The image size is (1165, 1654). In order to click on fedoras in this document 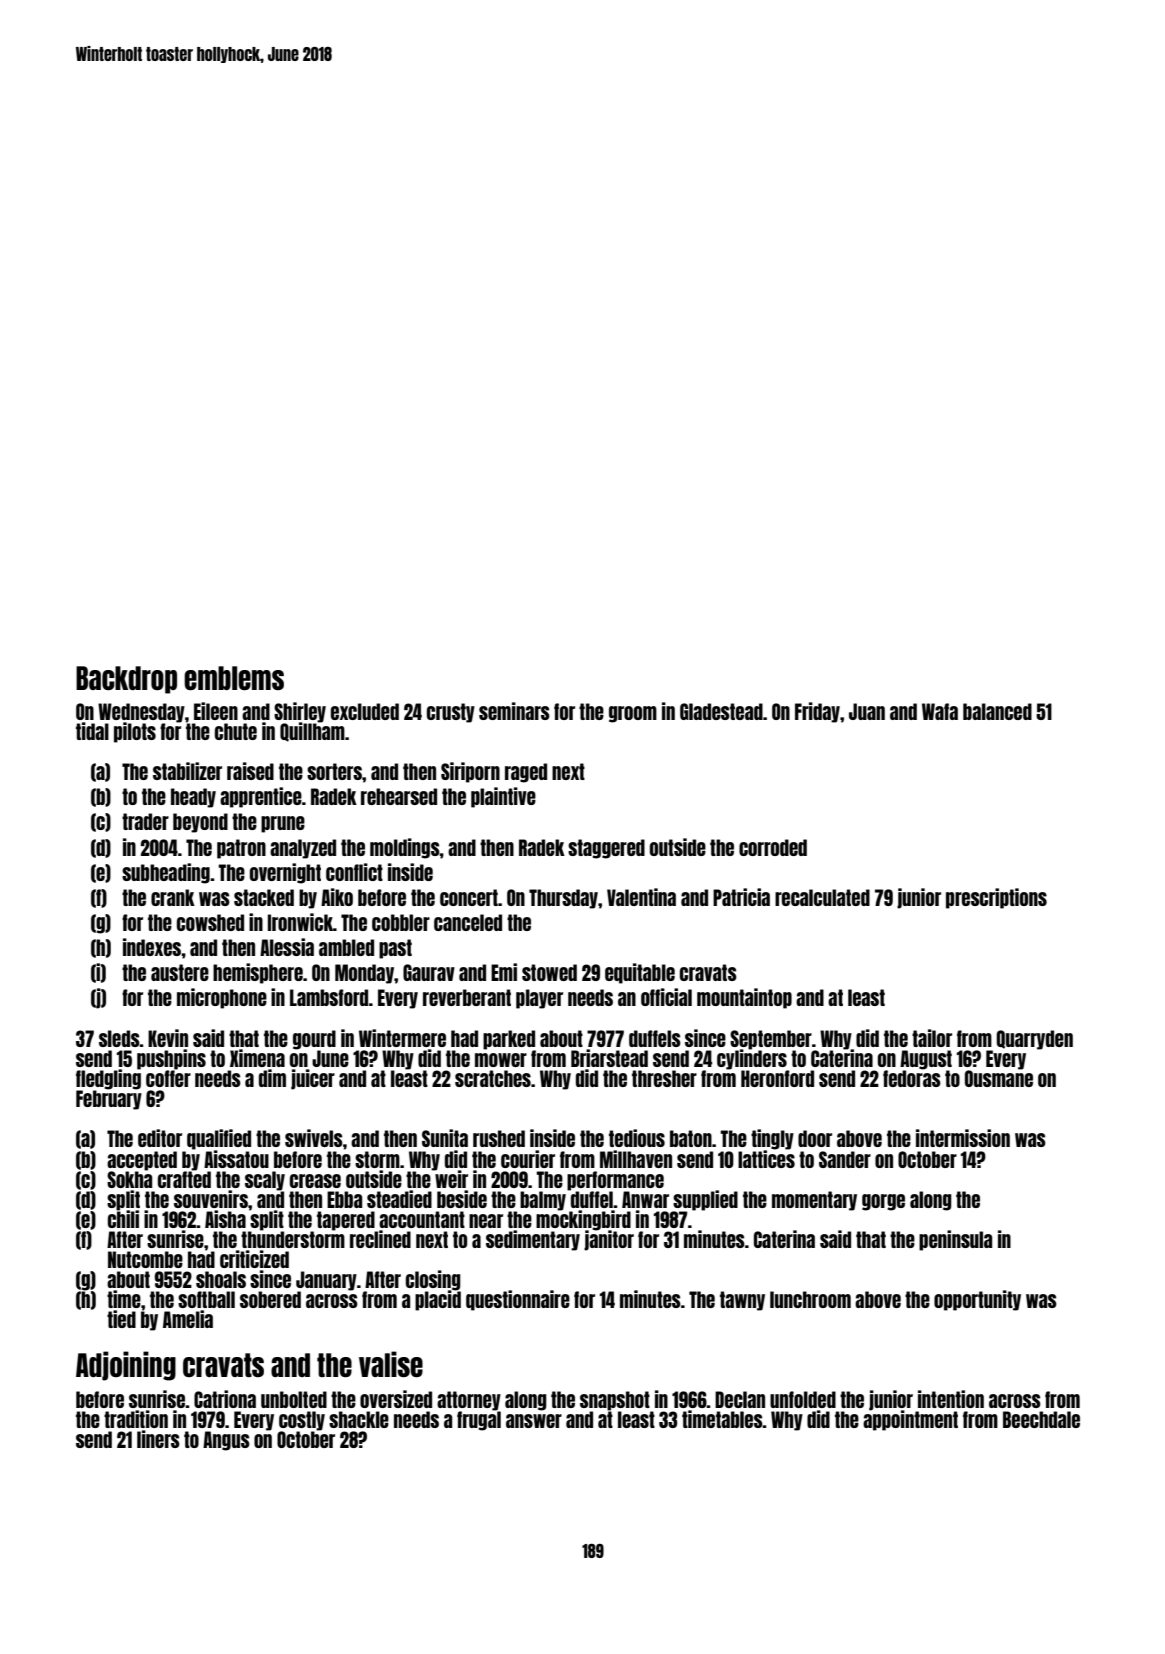, I will do `click(912, 1078)`.
